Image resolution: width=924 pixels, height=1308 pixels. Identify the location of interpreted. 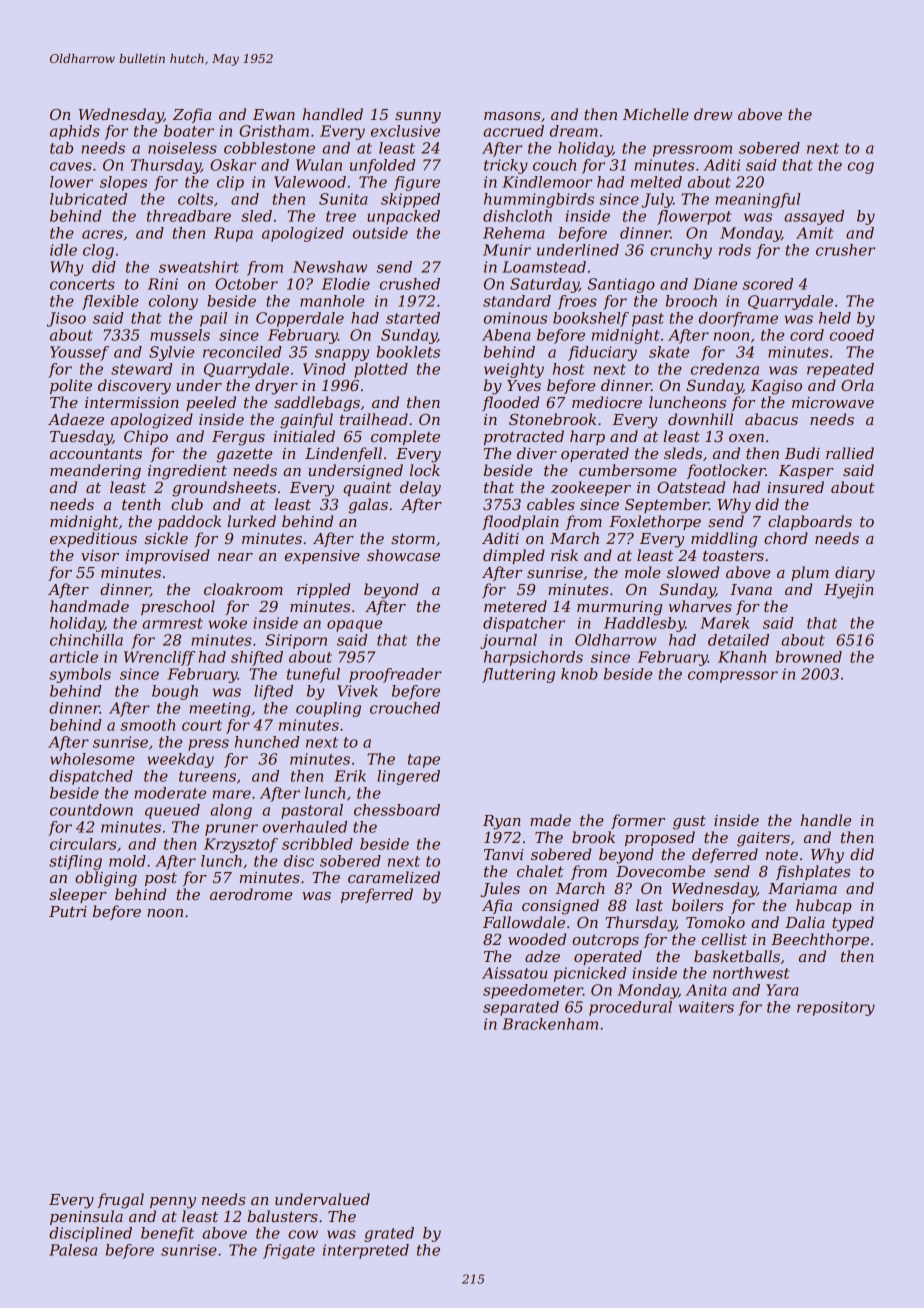
(366, 1251).
